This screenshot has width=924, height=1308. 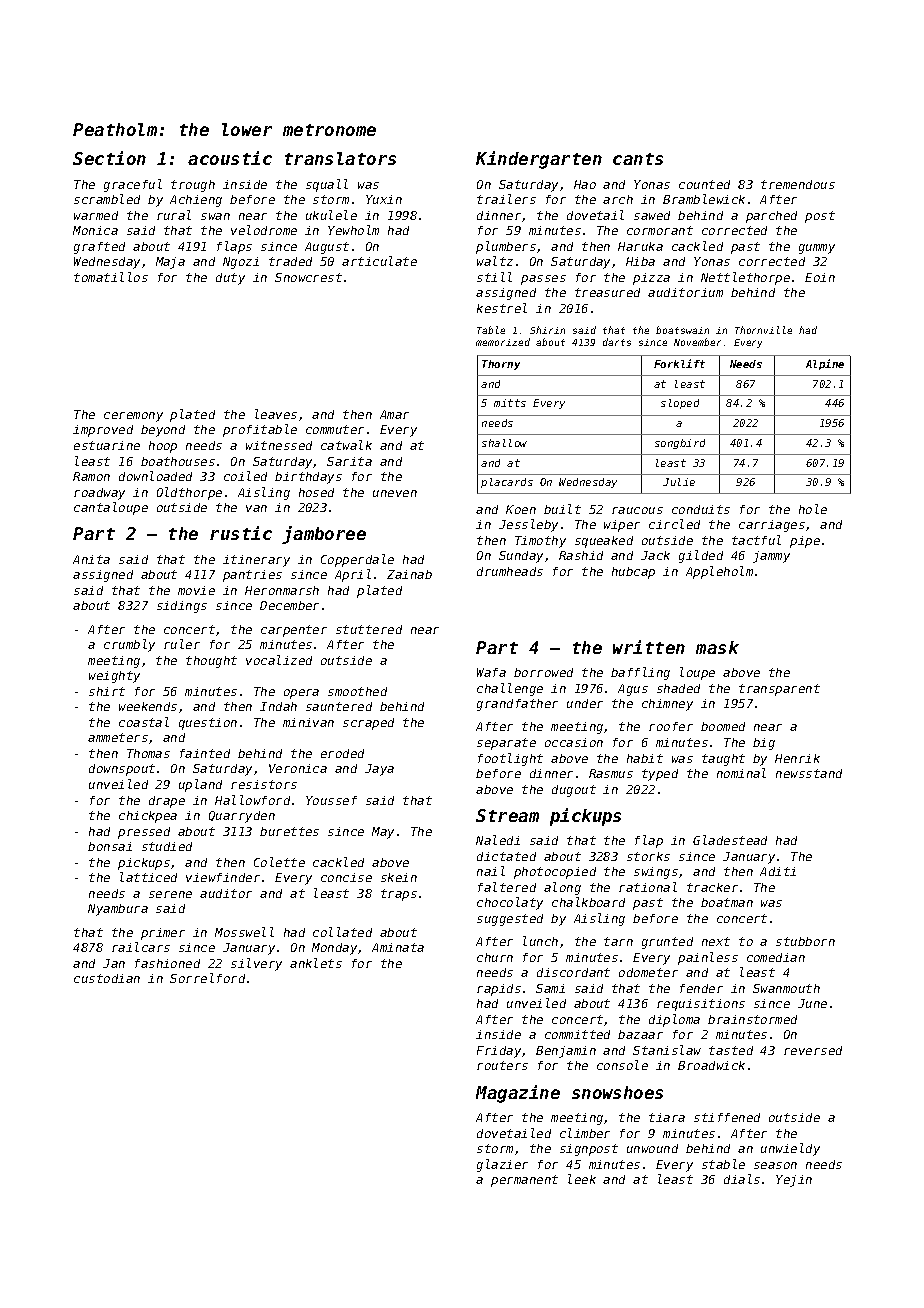 What do you see at coordinates (539, 160) in the screenshot?
I see `Kindergarten` at bounding box center [539, 160].
